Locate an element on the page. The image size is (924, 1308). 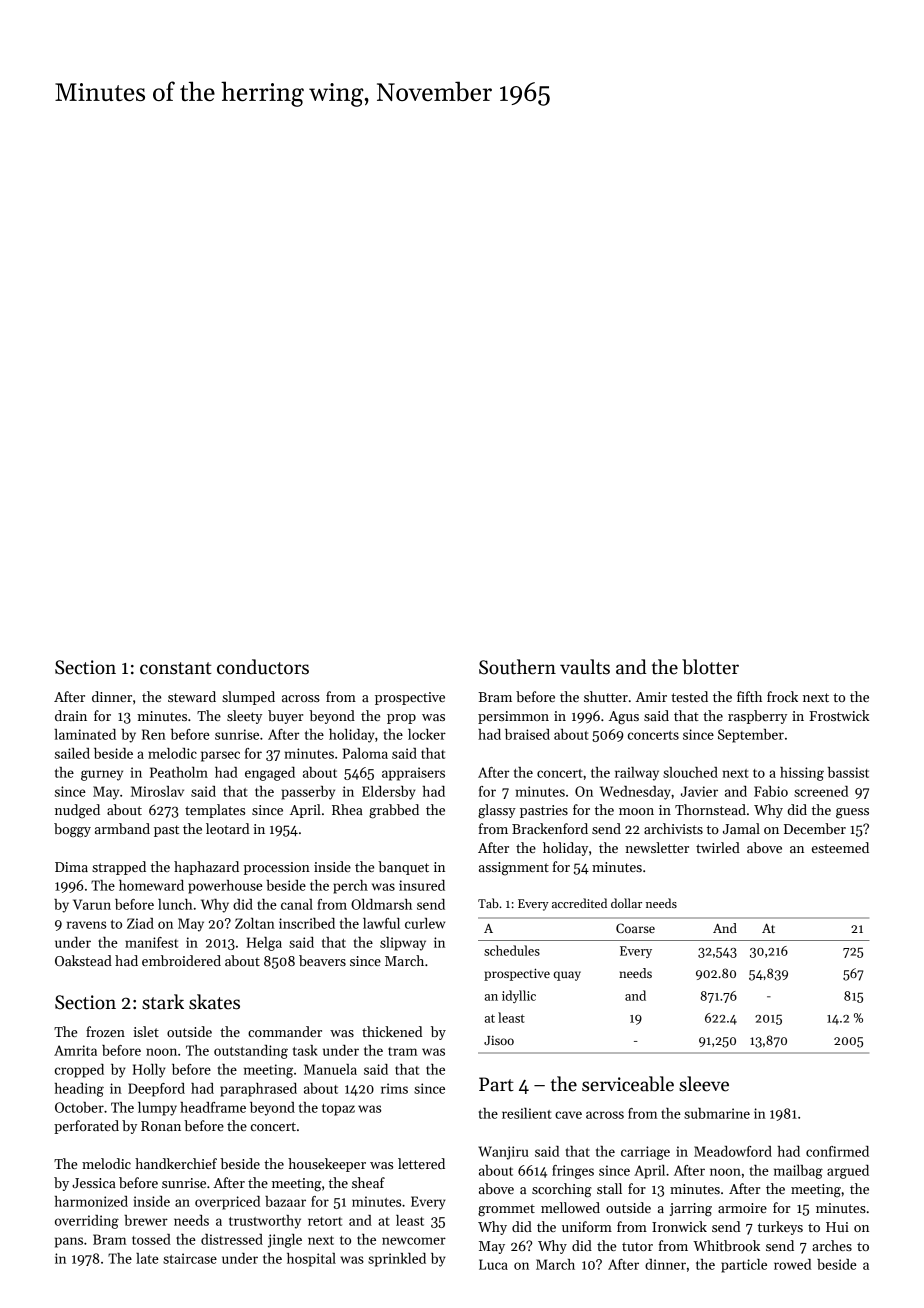
idyllic is located at coordinates (519, 996).
